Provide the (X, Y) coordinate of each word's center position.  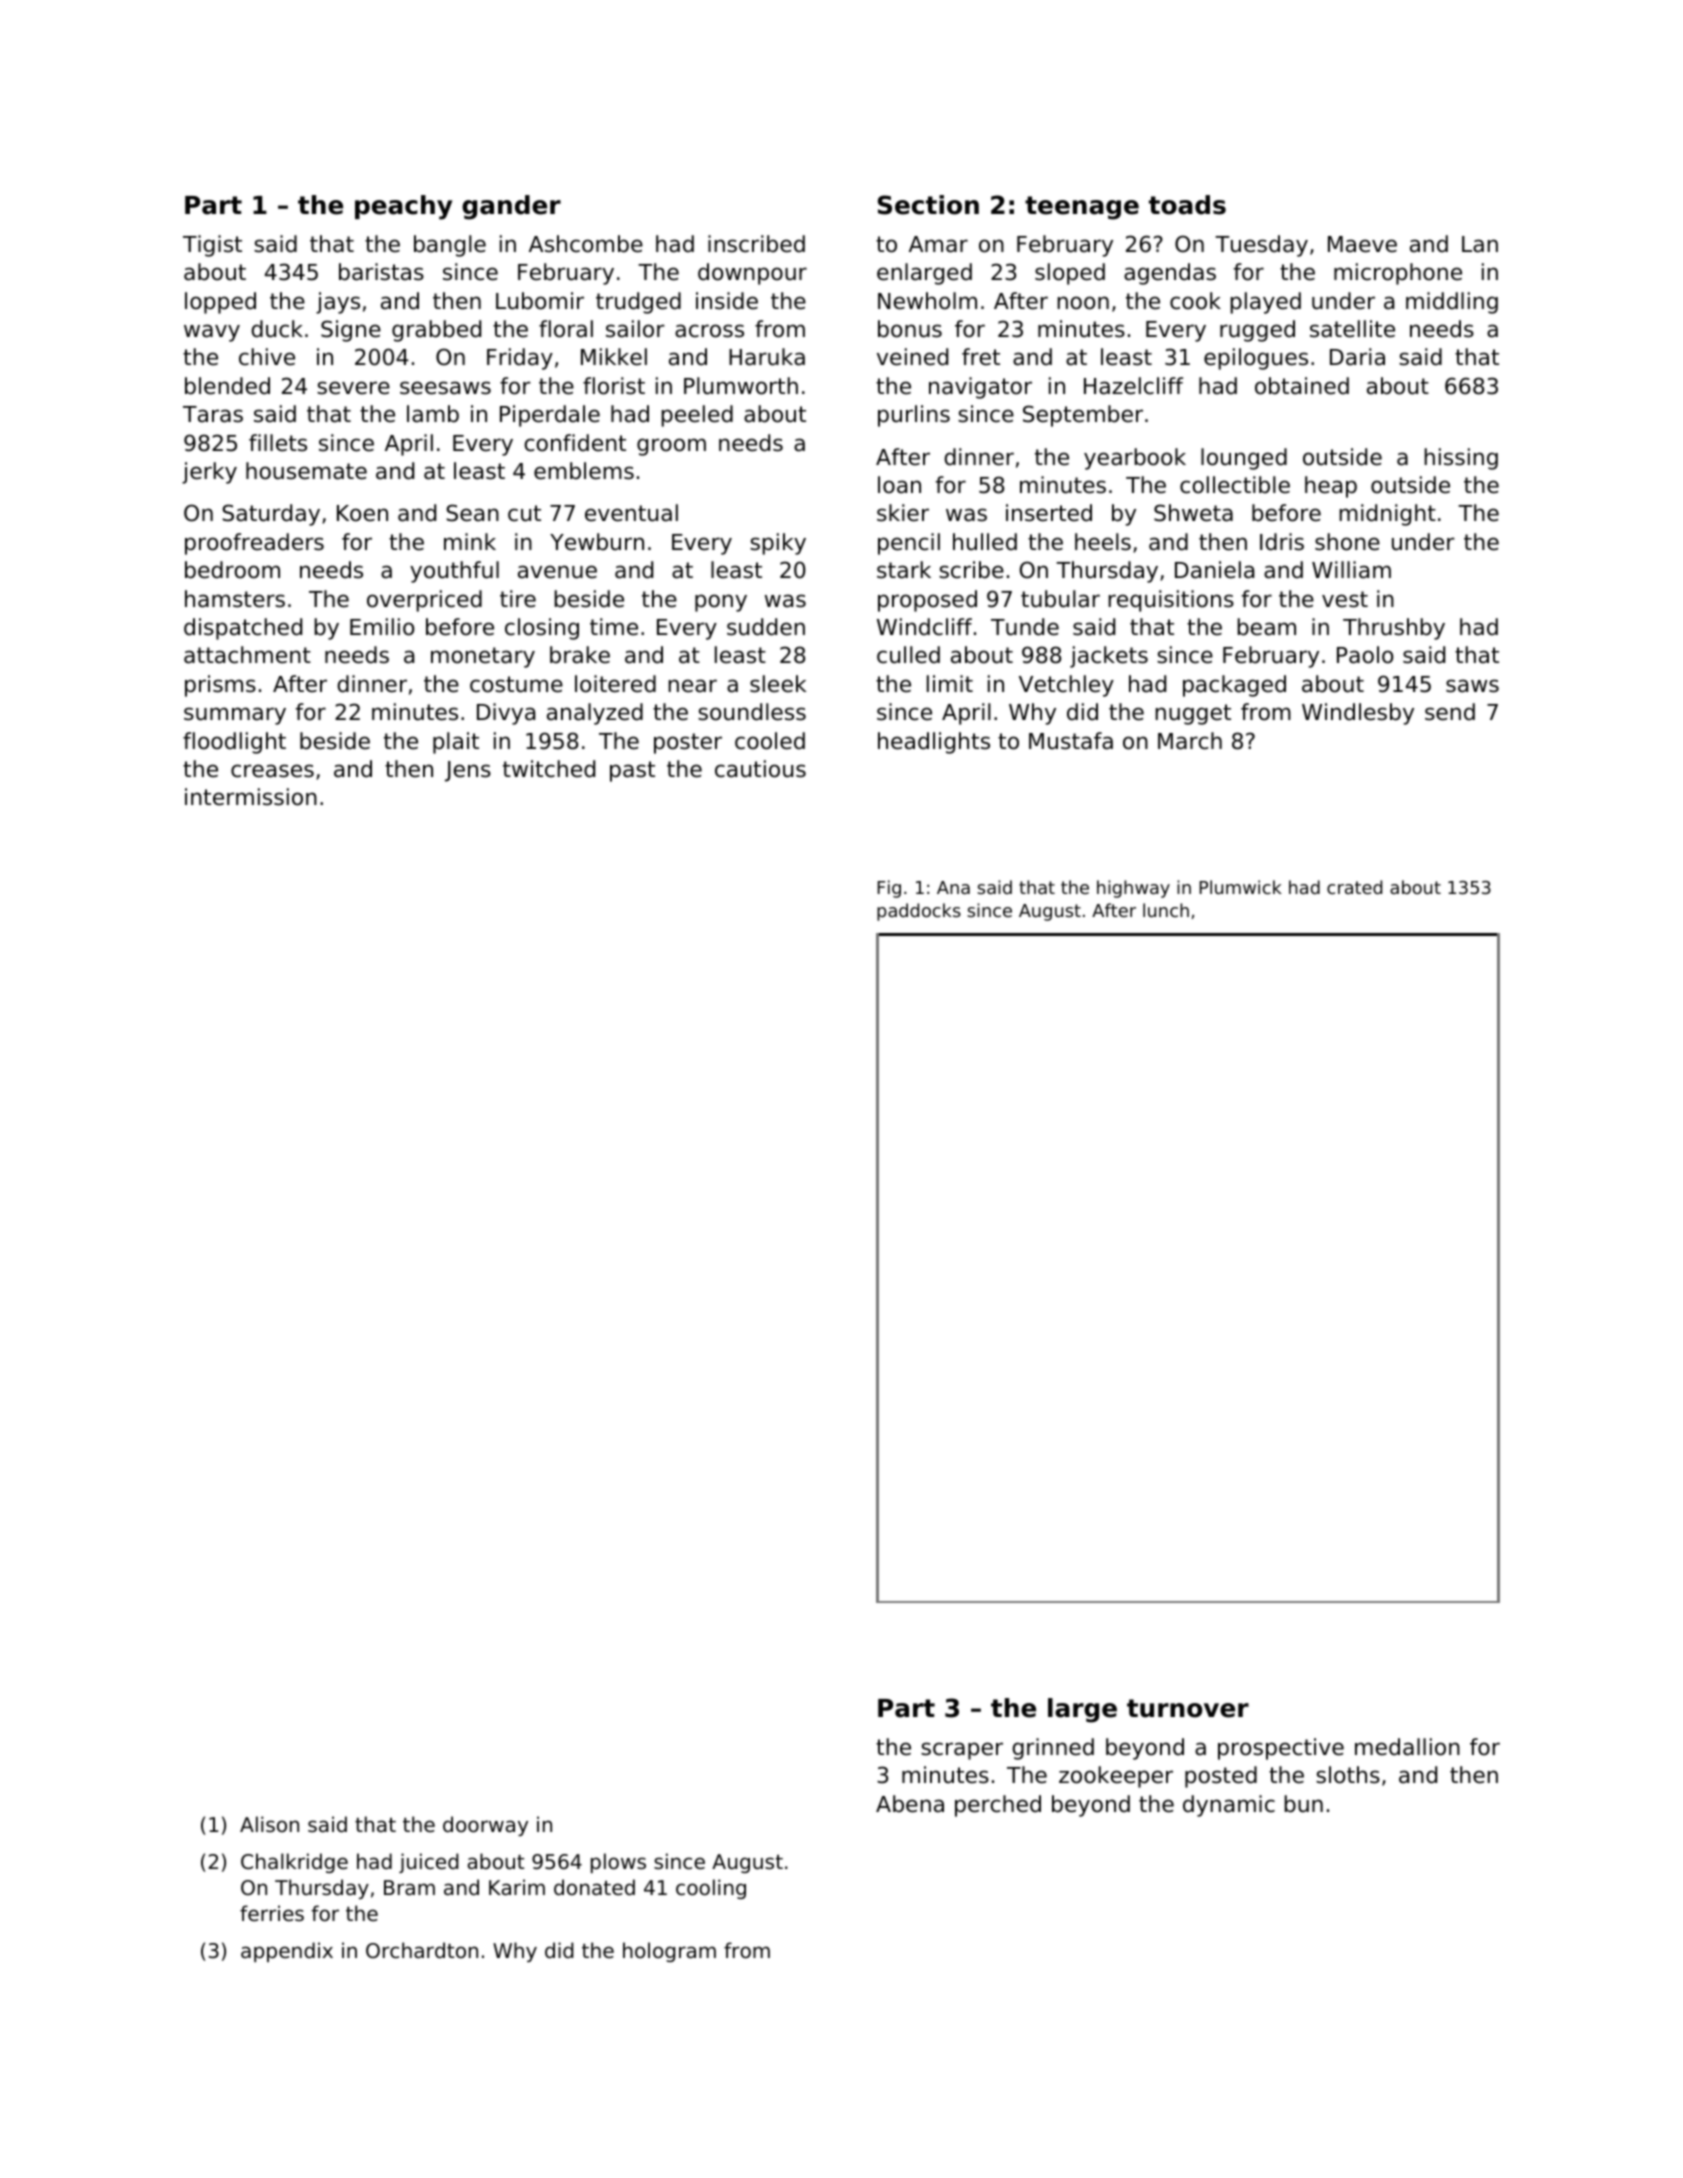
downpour (752, 274)
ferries (272, 1913)
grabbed (436, 331)
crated (1354, 887)
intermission (251, 797)
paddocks (919, 912)
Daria (1357, 357)
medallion (1407, 1747)
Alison (269, 1824)
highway (1133, 889)
